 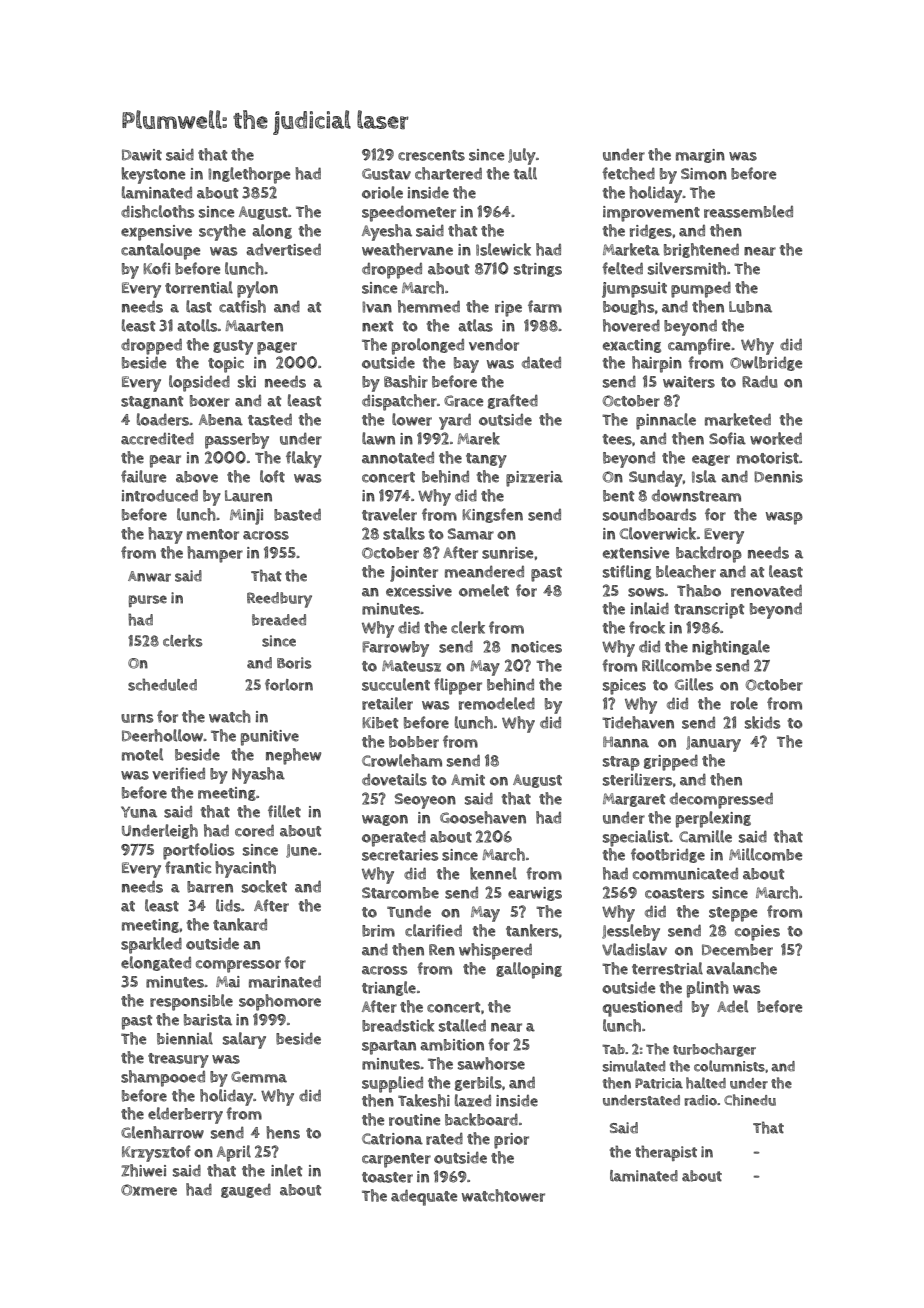 I want to click on jointer, so click(x=414, y=574).
